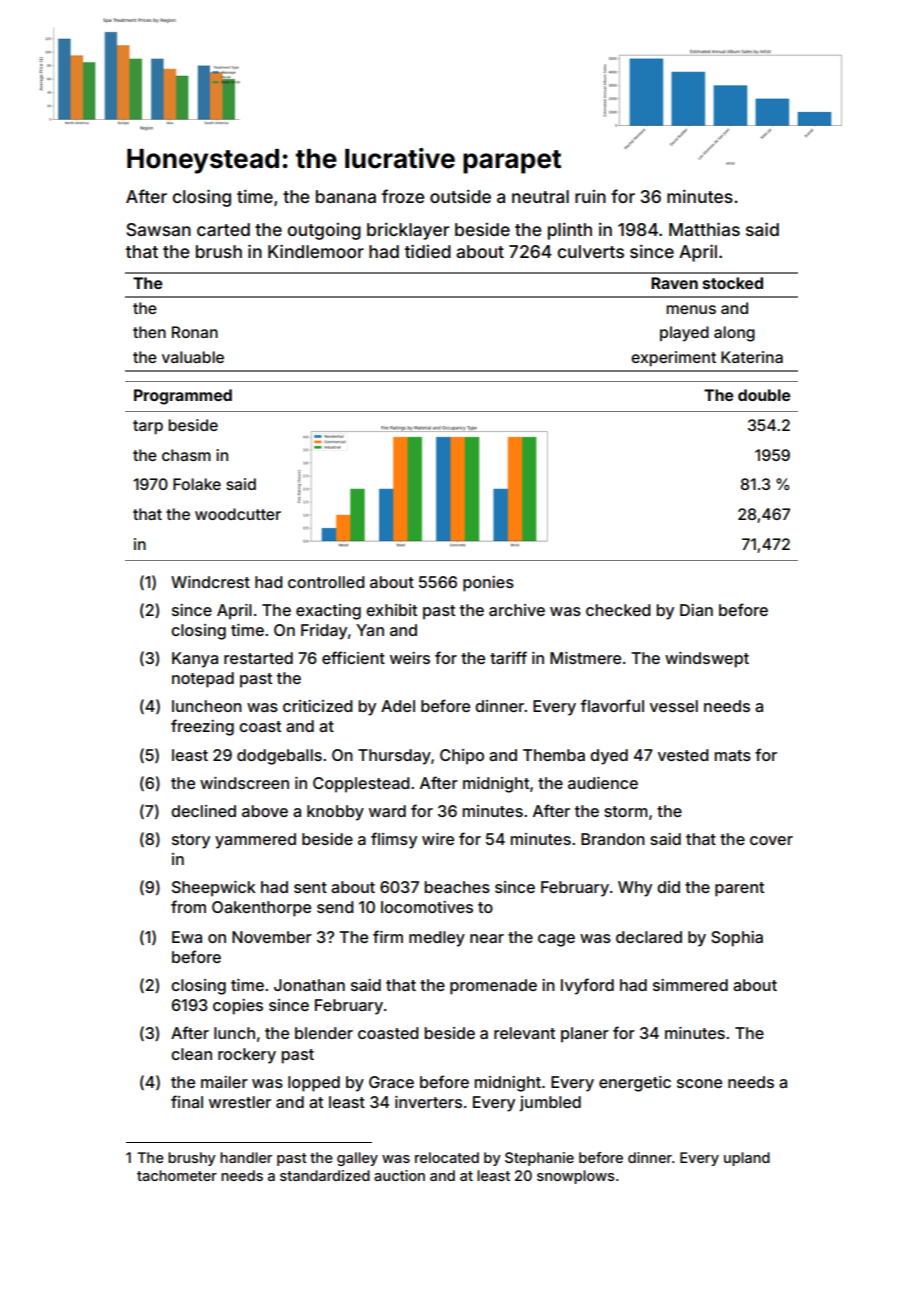 The width and height of the screenshot is (924, 1314). What do you see at coordinates (576, 1177) in the screenshot?
I see `snowplows` at bounding box center [576, 1177].
